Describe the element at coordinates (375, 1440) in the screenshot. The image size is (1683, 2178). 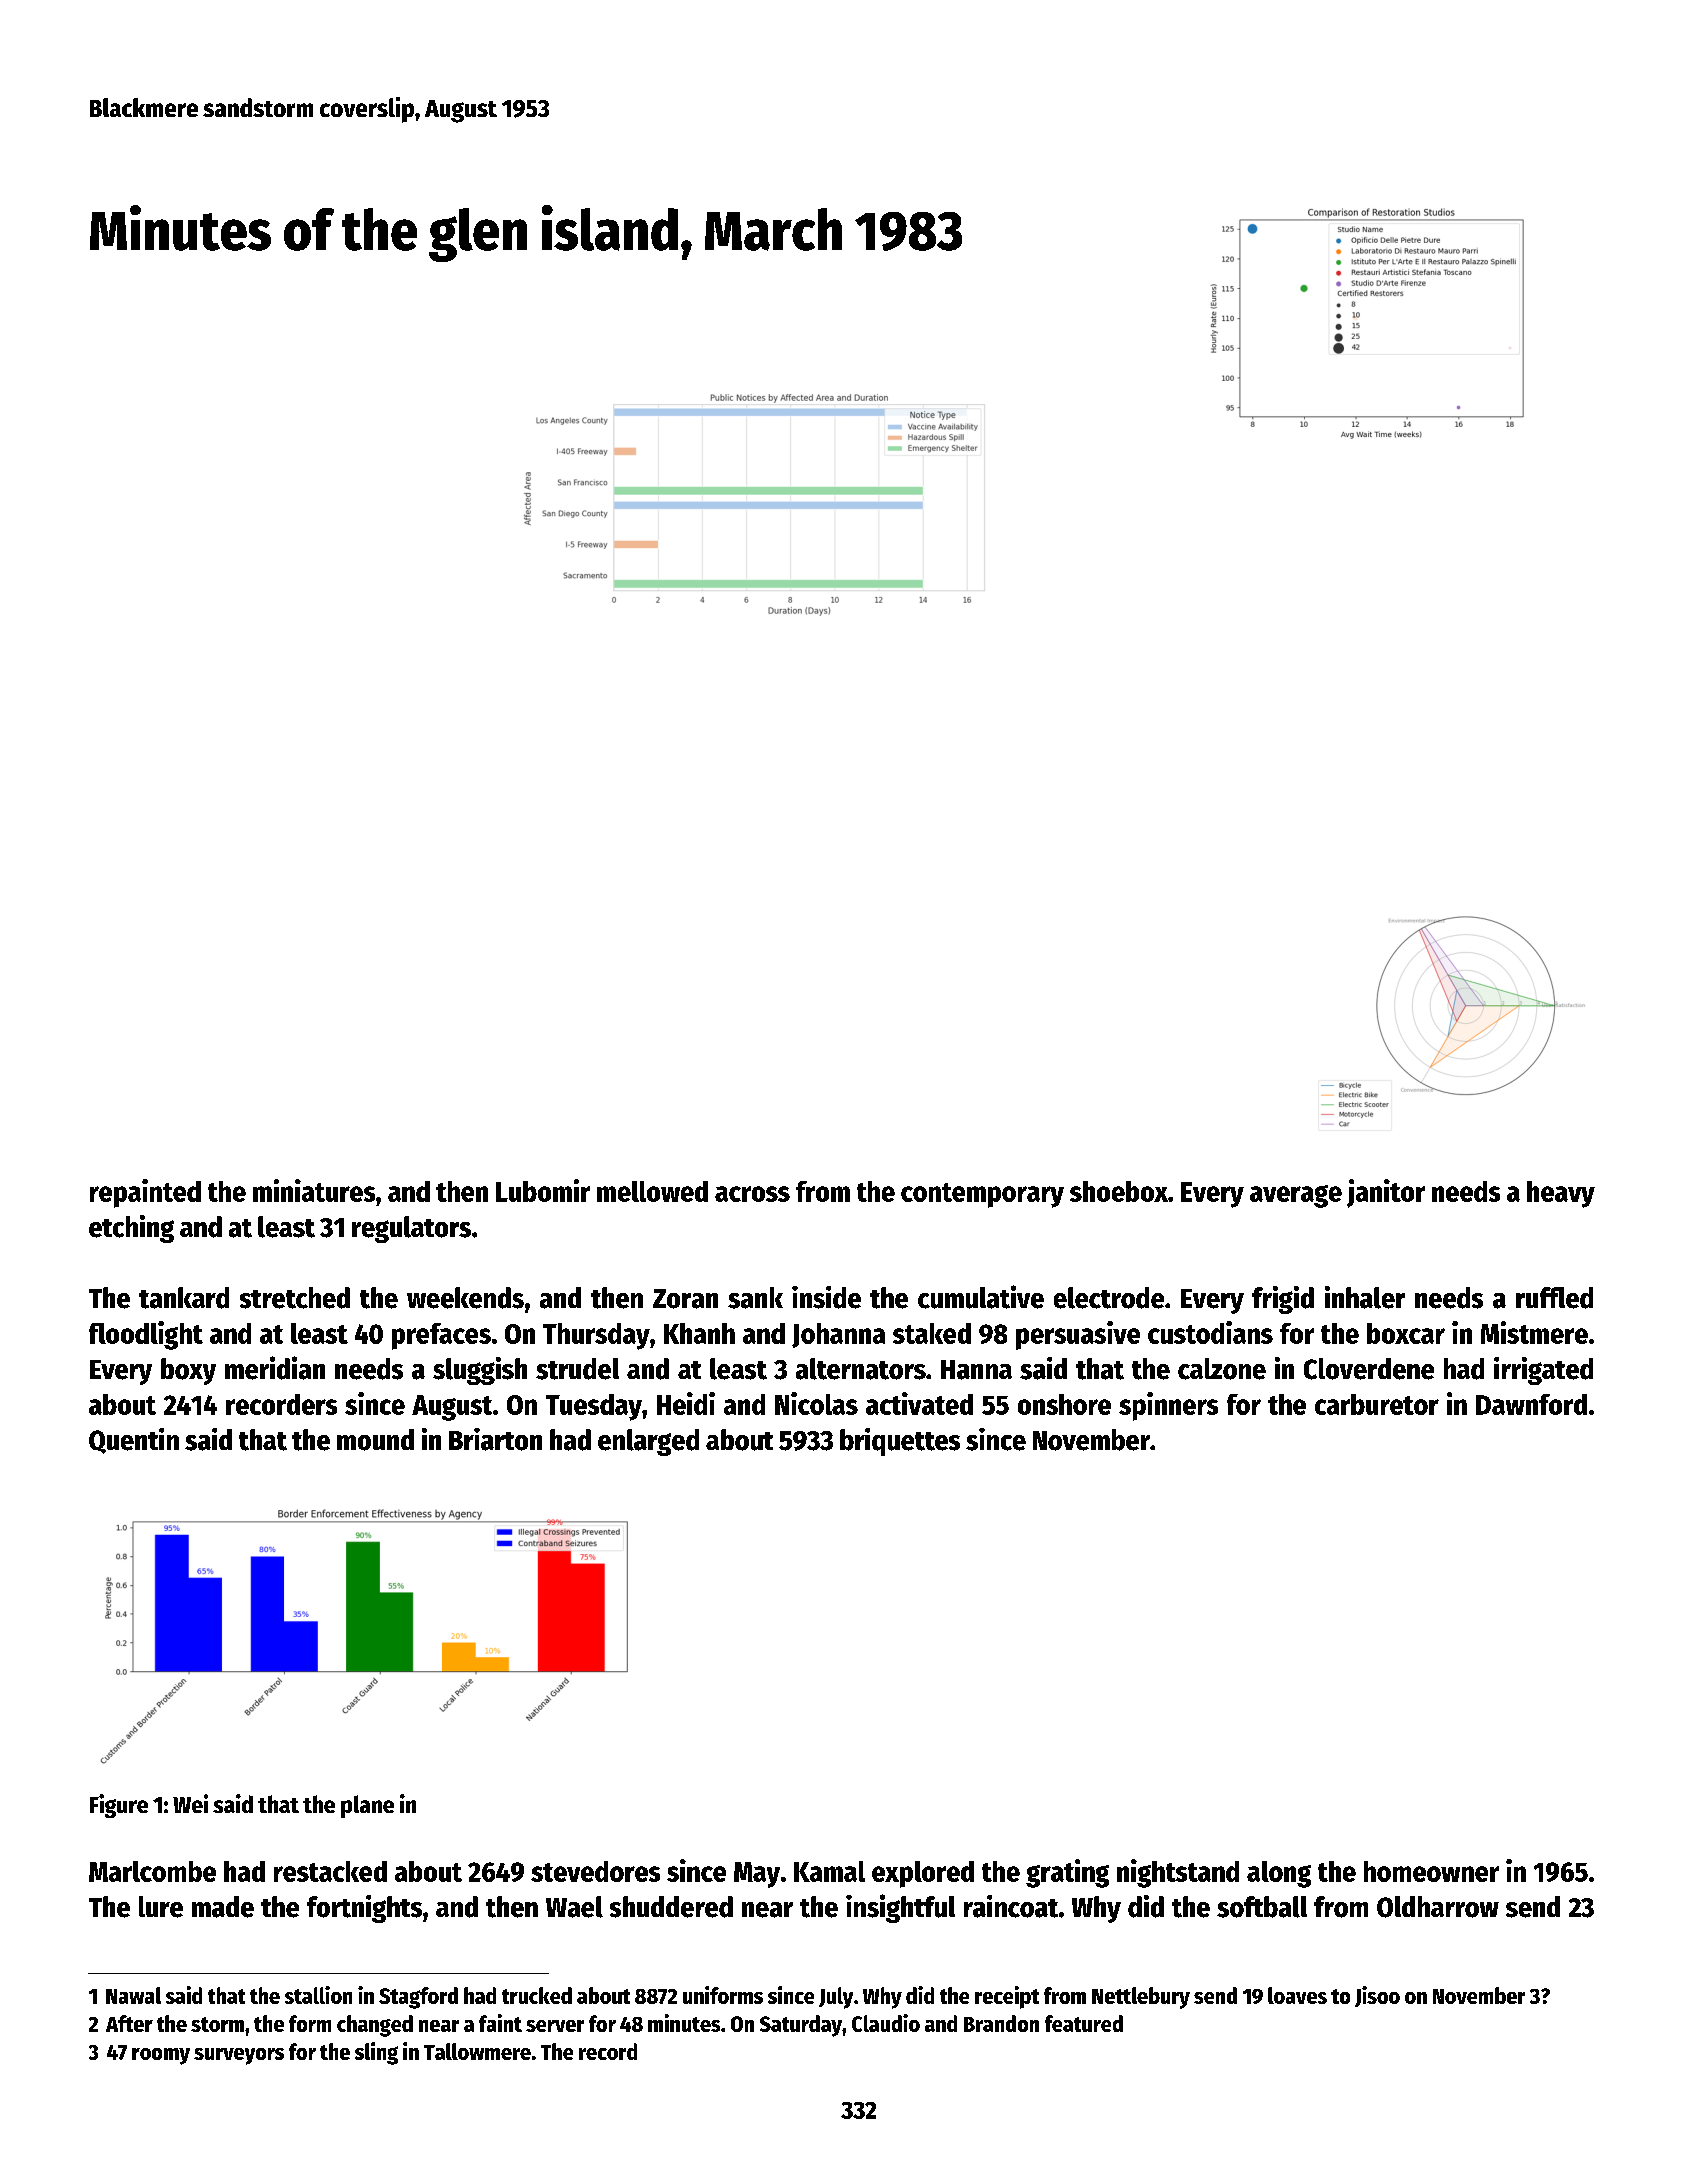
I see `mound` at that location.
